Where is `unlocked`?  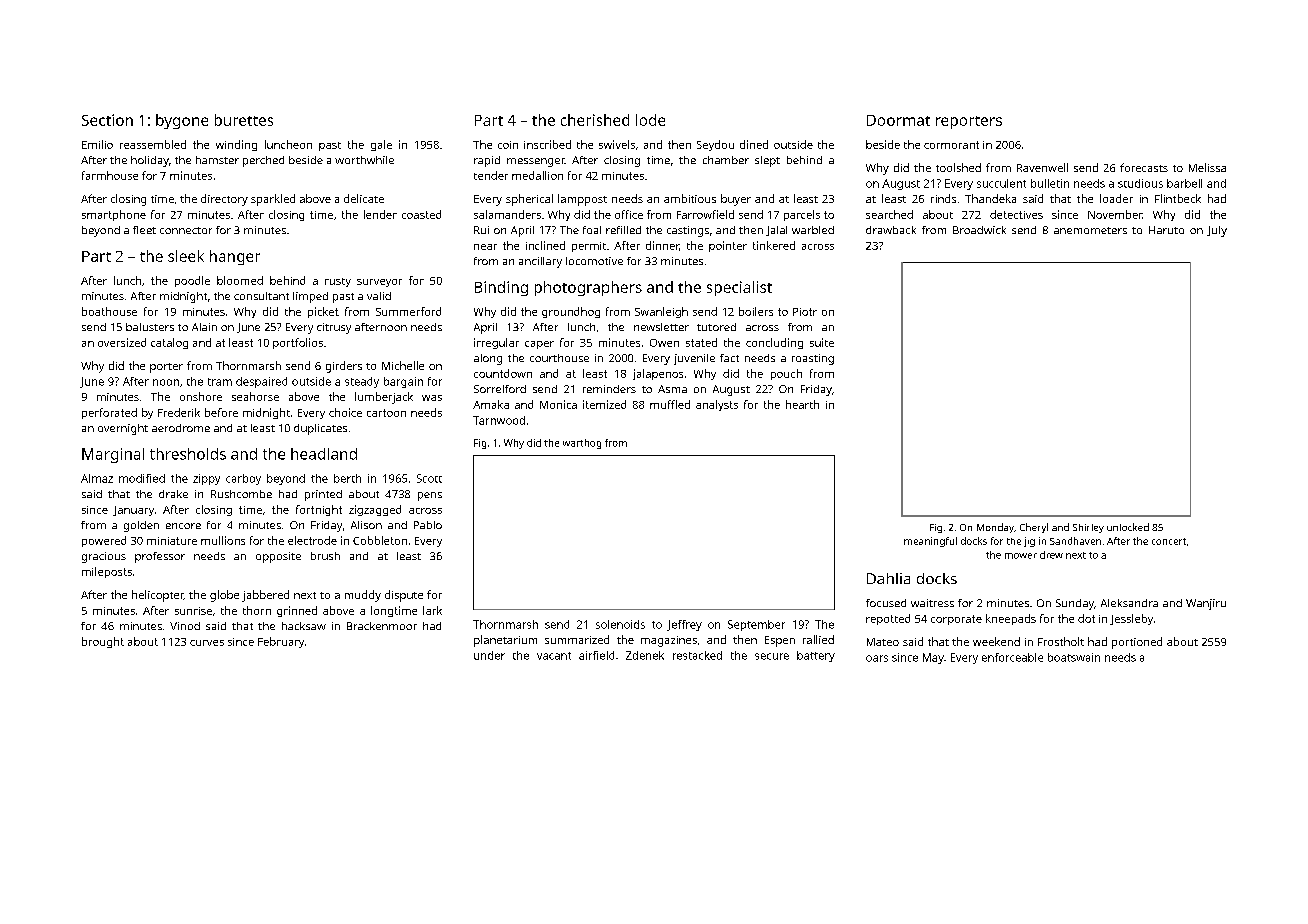
unlocked is located at coordinates (1128, 527).
